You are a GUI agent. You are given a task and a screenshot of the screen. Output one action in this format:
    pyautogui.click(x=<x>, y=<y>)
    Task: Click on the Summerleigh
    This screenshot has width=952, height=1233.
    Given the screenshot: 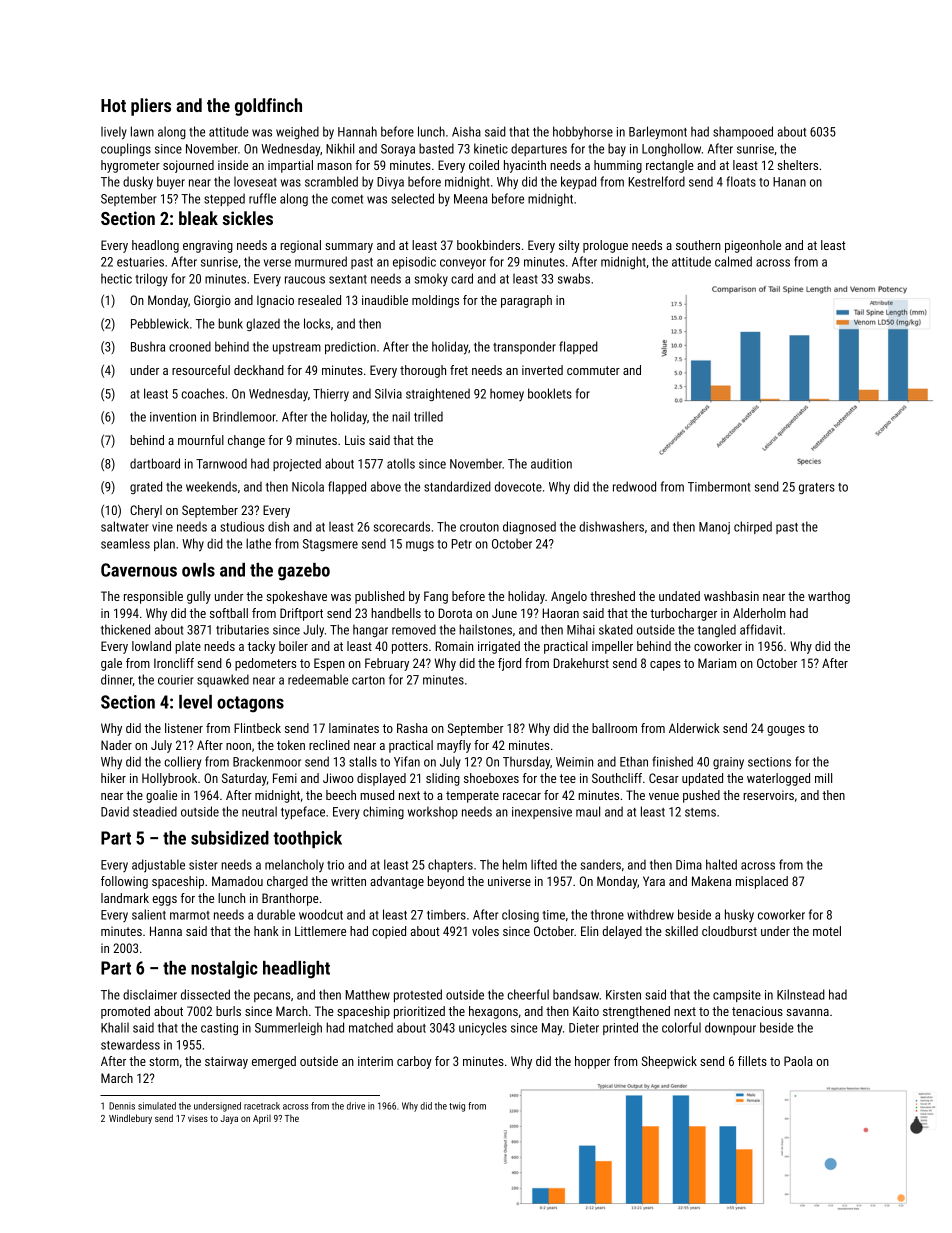 What is the action you would take?
    pyautogui.click(x=288, y=1028)
